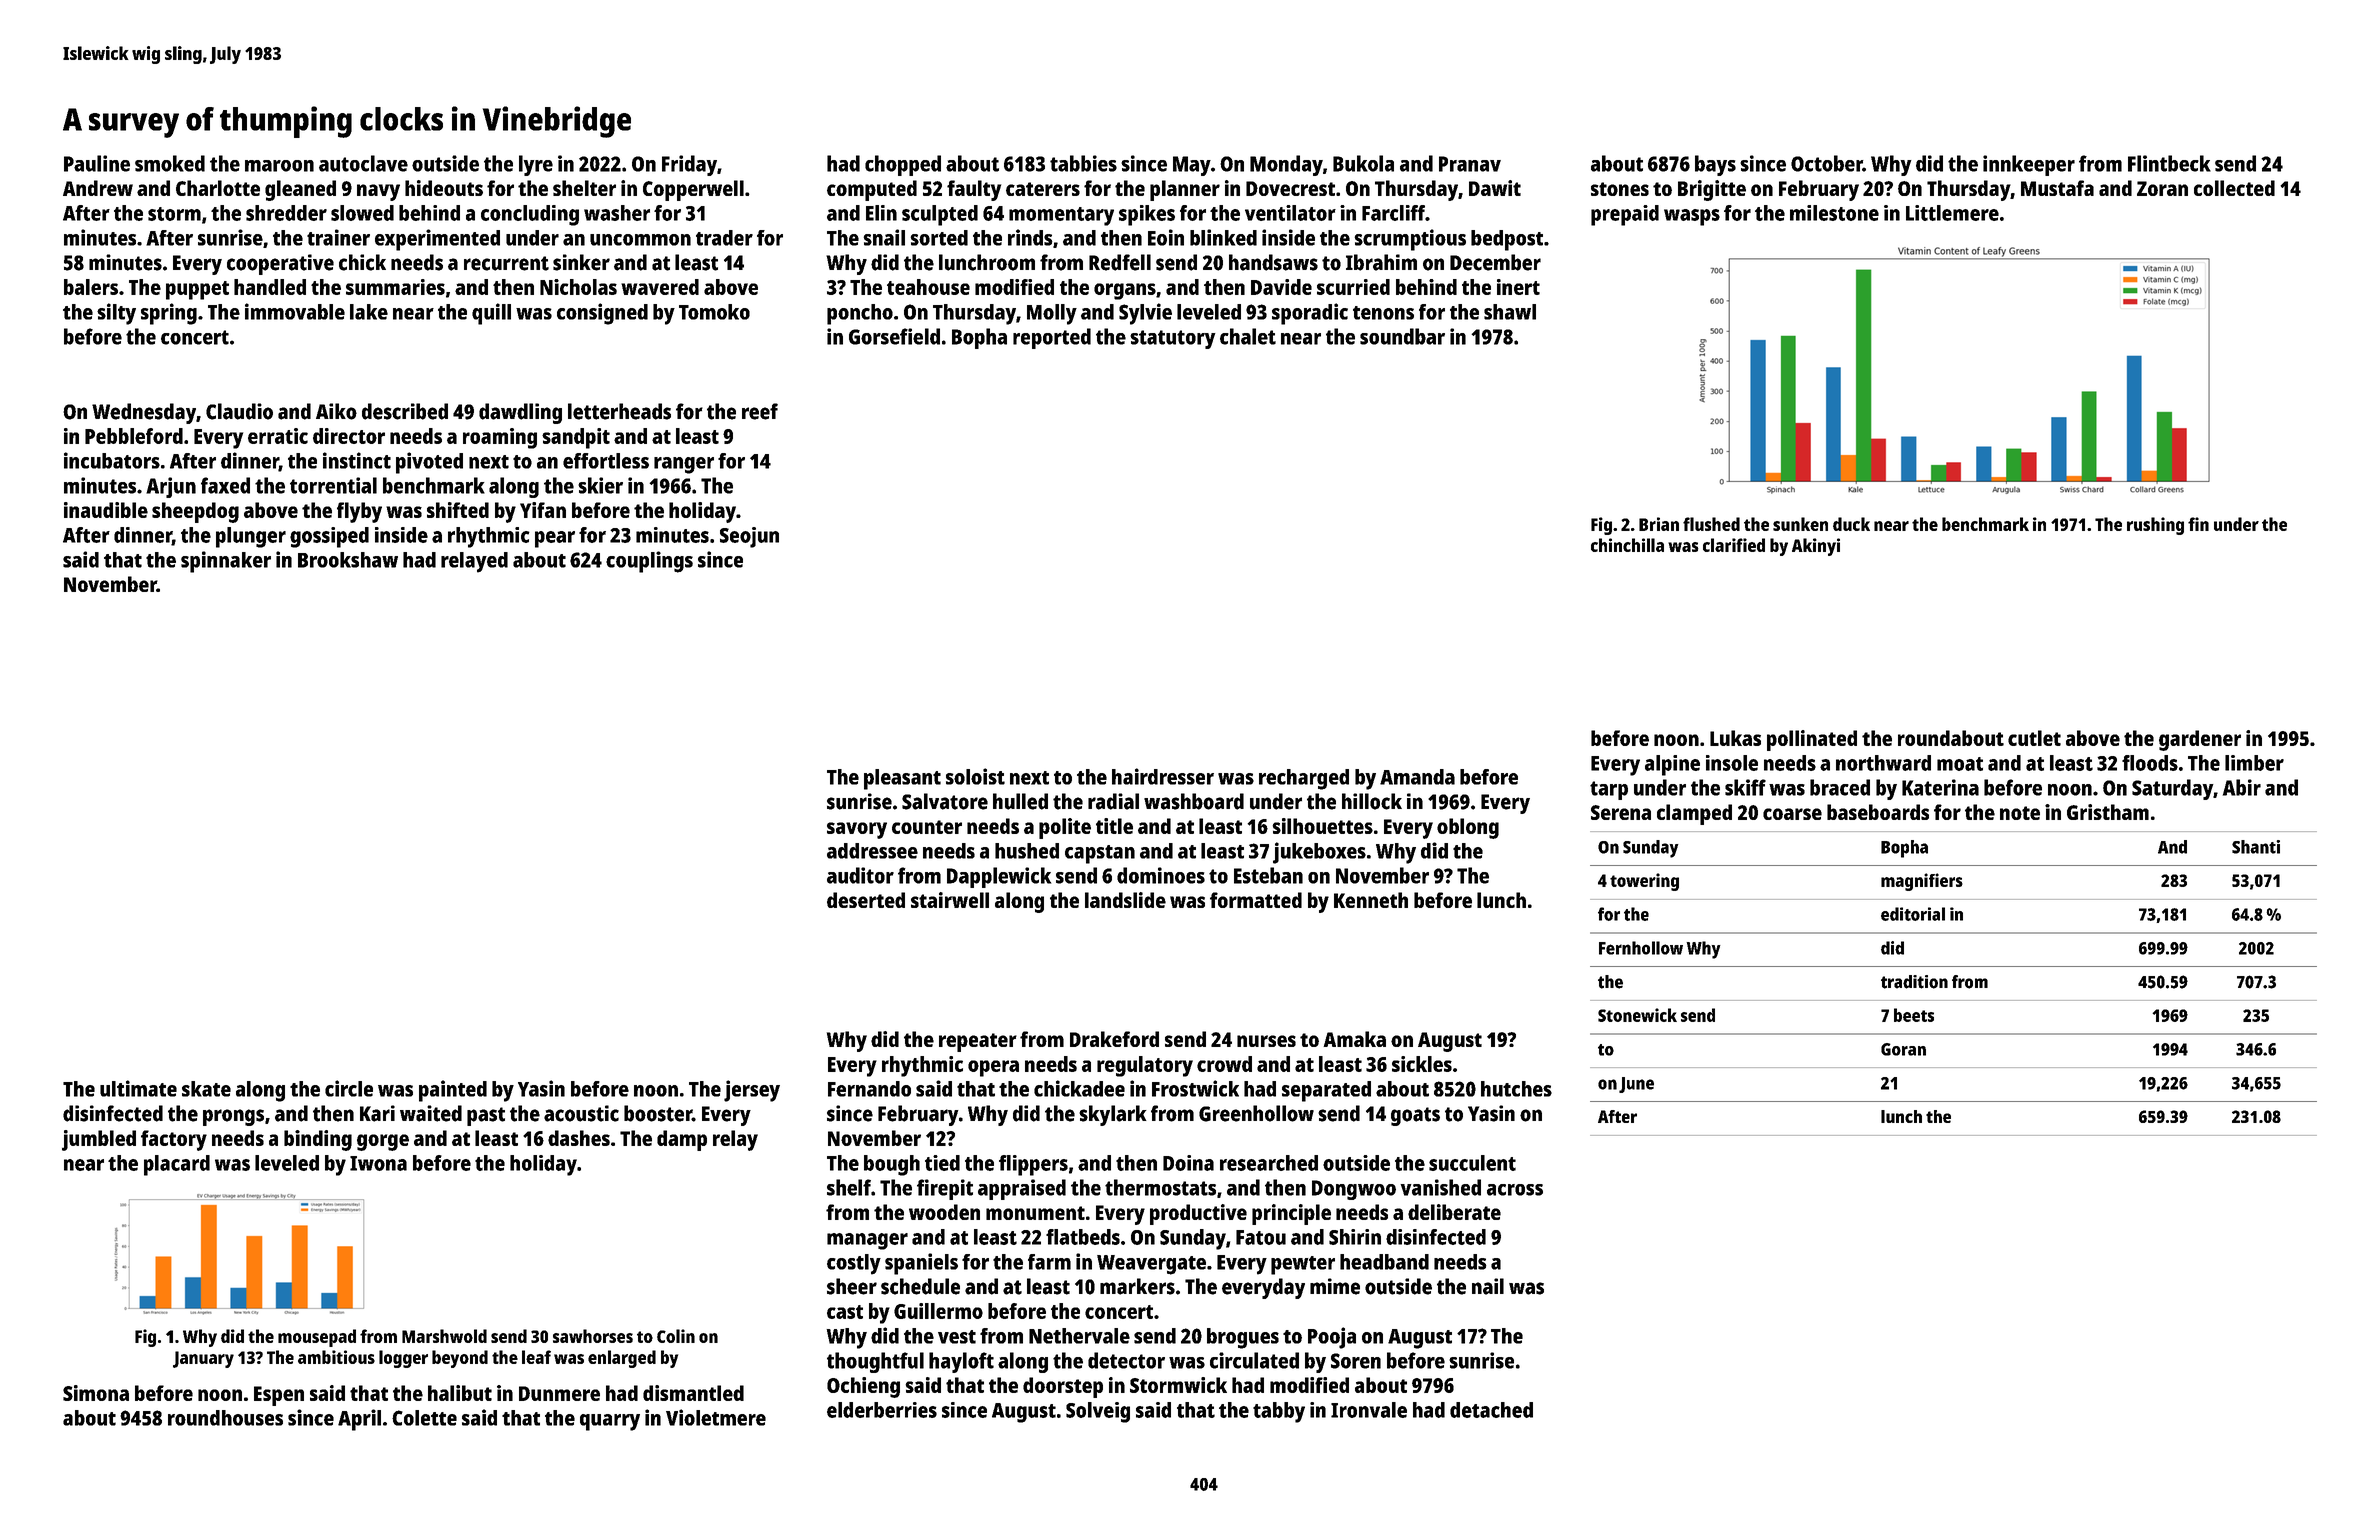 The image size is (2380, 1540). What do you see at coordinates (138, 1088) in the document?
I see `ultimate` at bounding box center [138, 1088].
